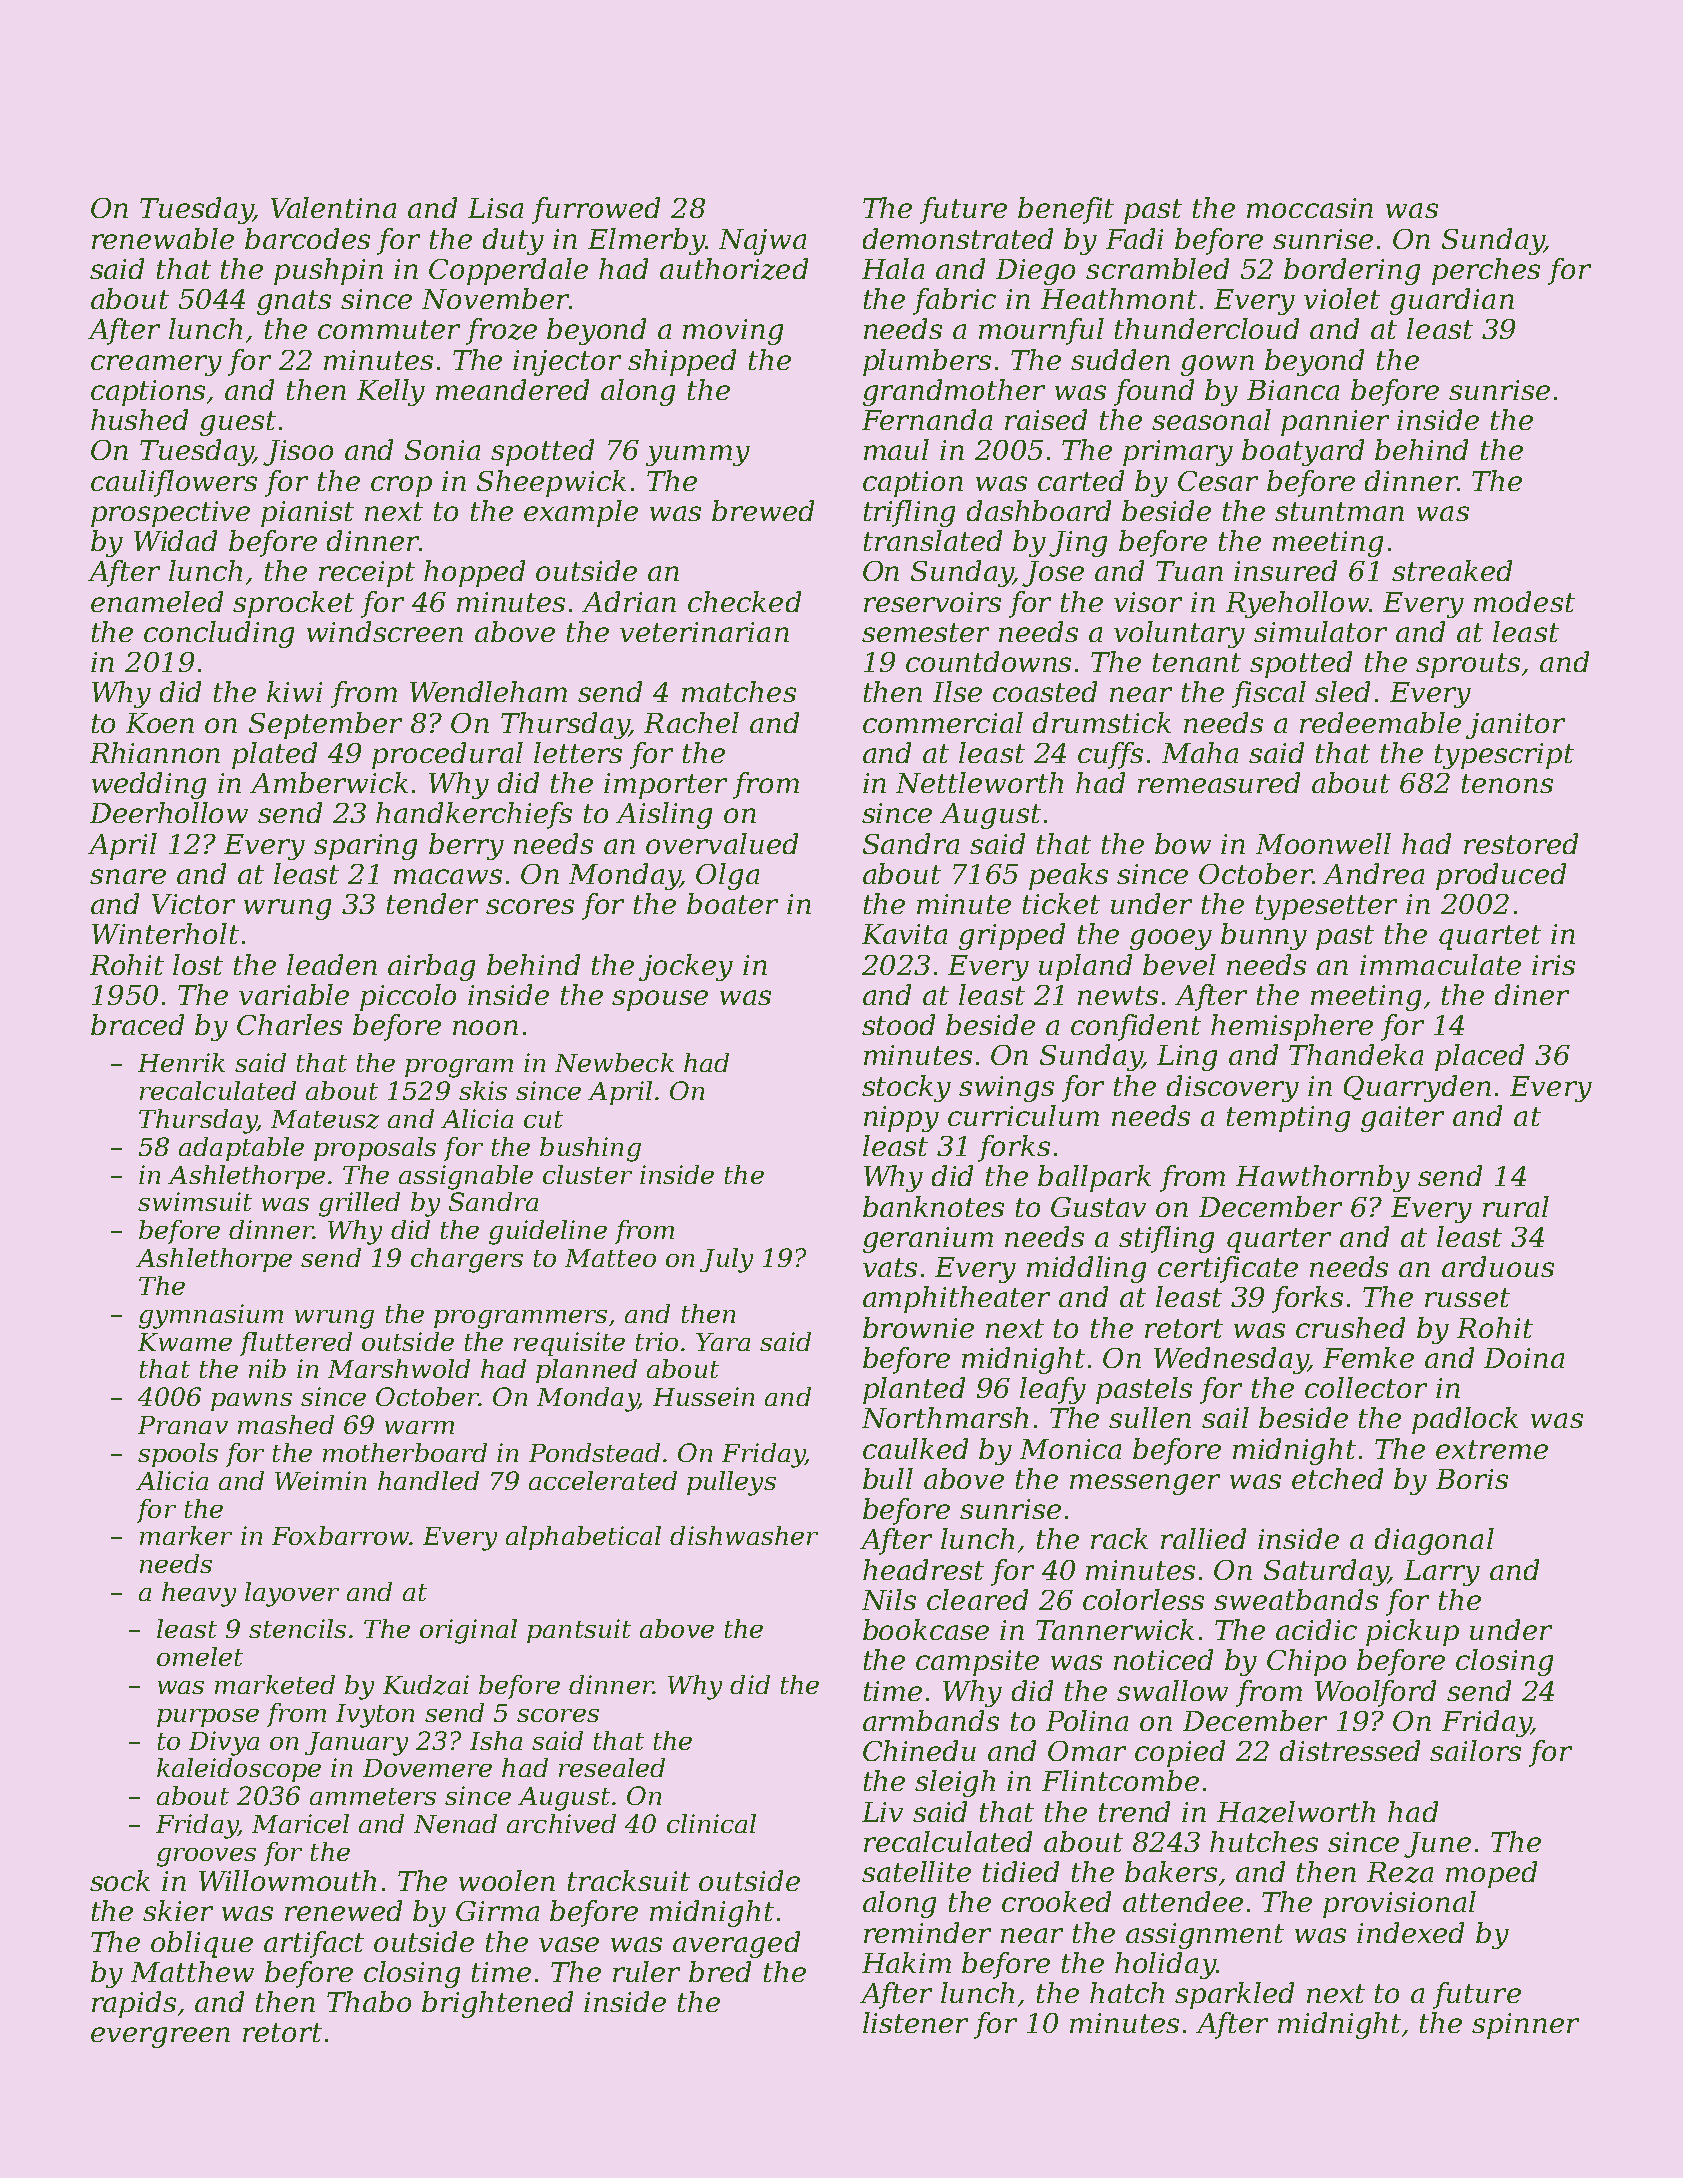 The height and width of the image is (2178, 1683). Describe the element at coordinates (548, 1232) in the image. I see `guideline` at that location.
